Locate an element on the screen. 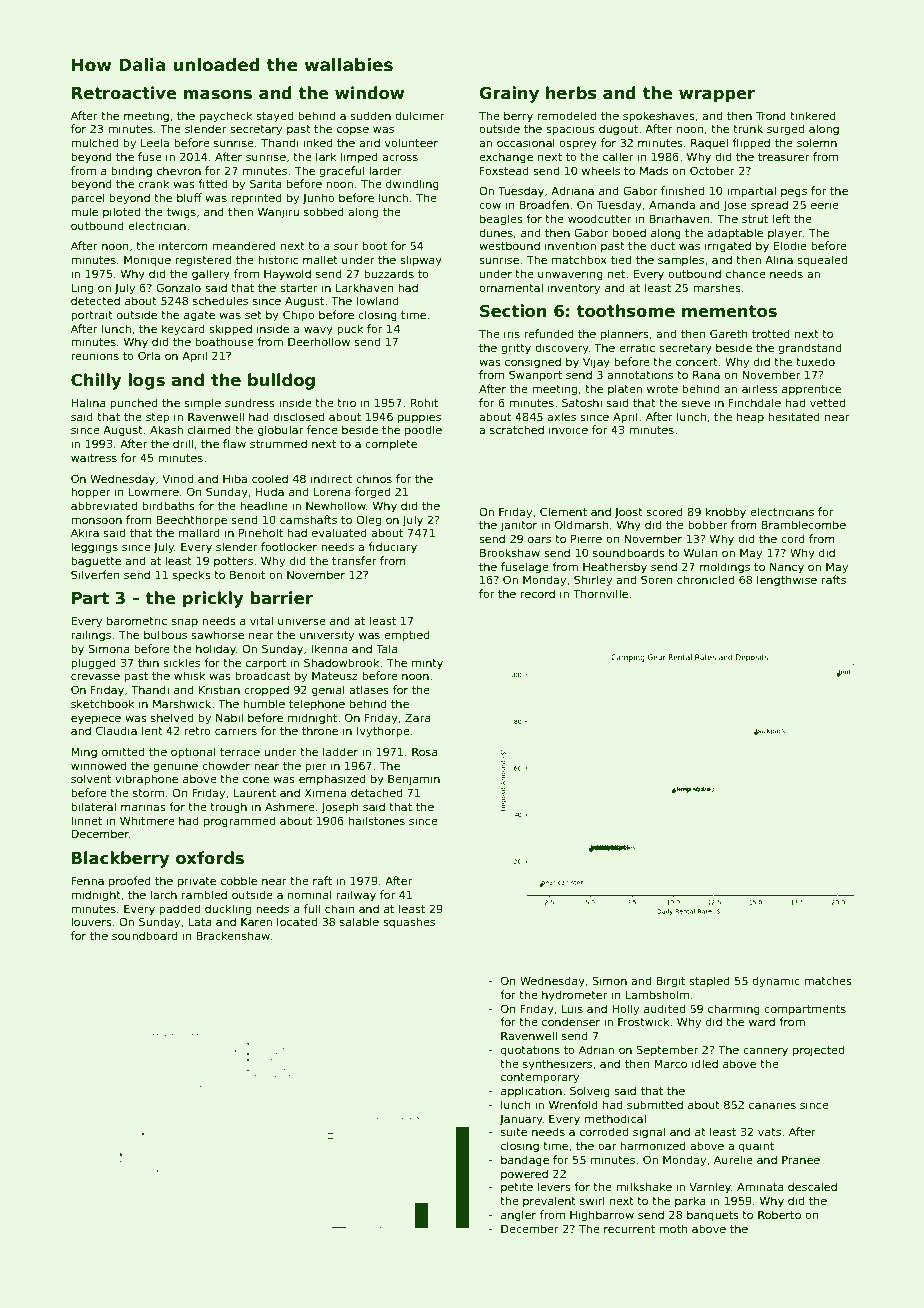  emphasized is located at coordinates (332, 779).
